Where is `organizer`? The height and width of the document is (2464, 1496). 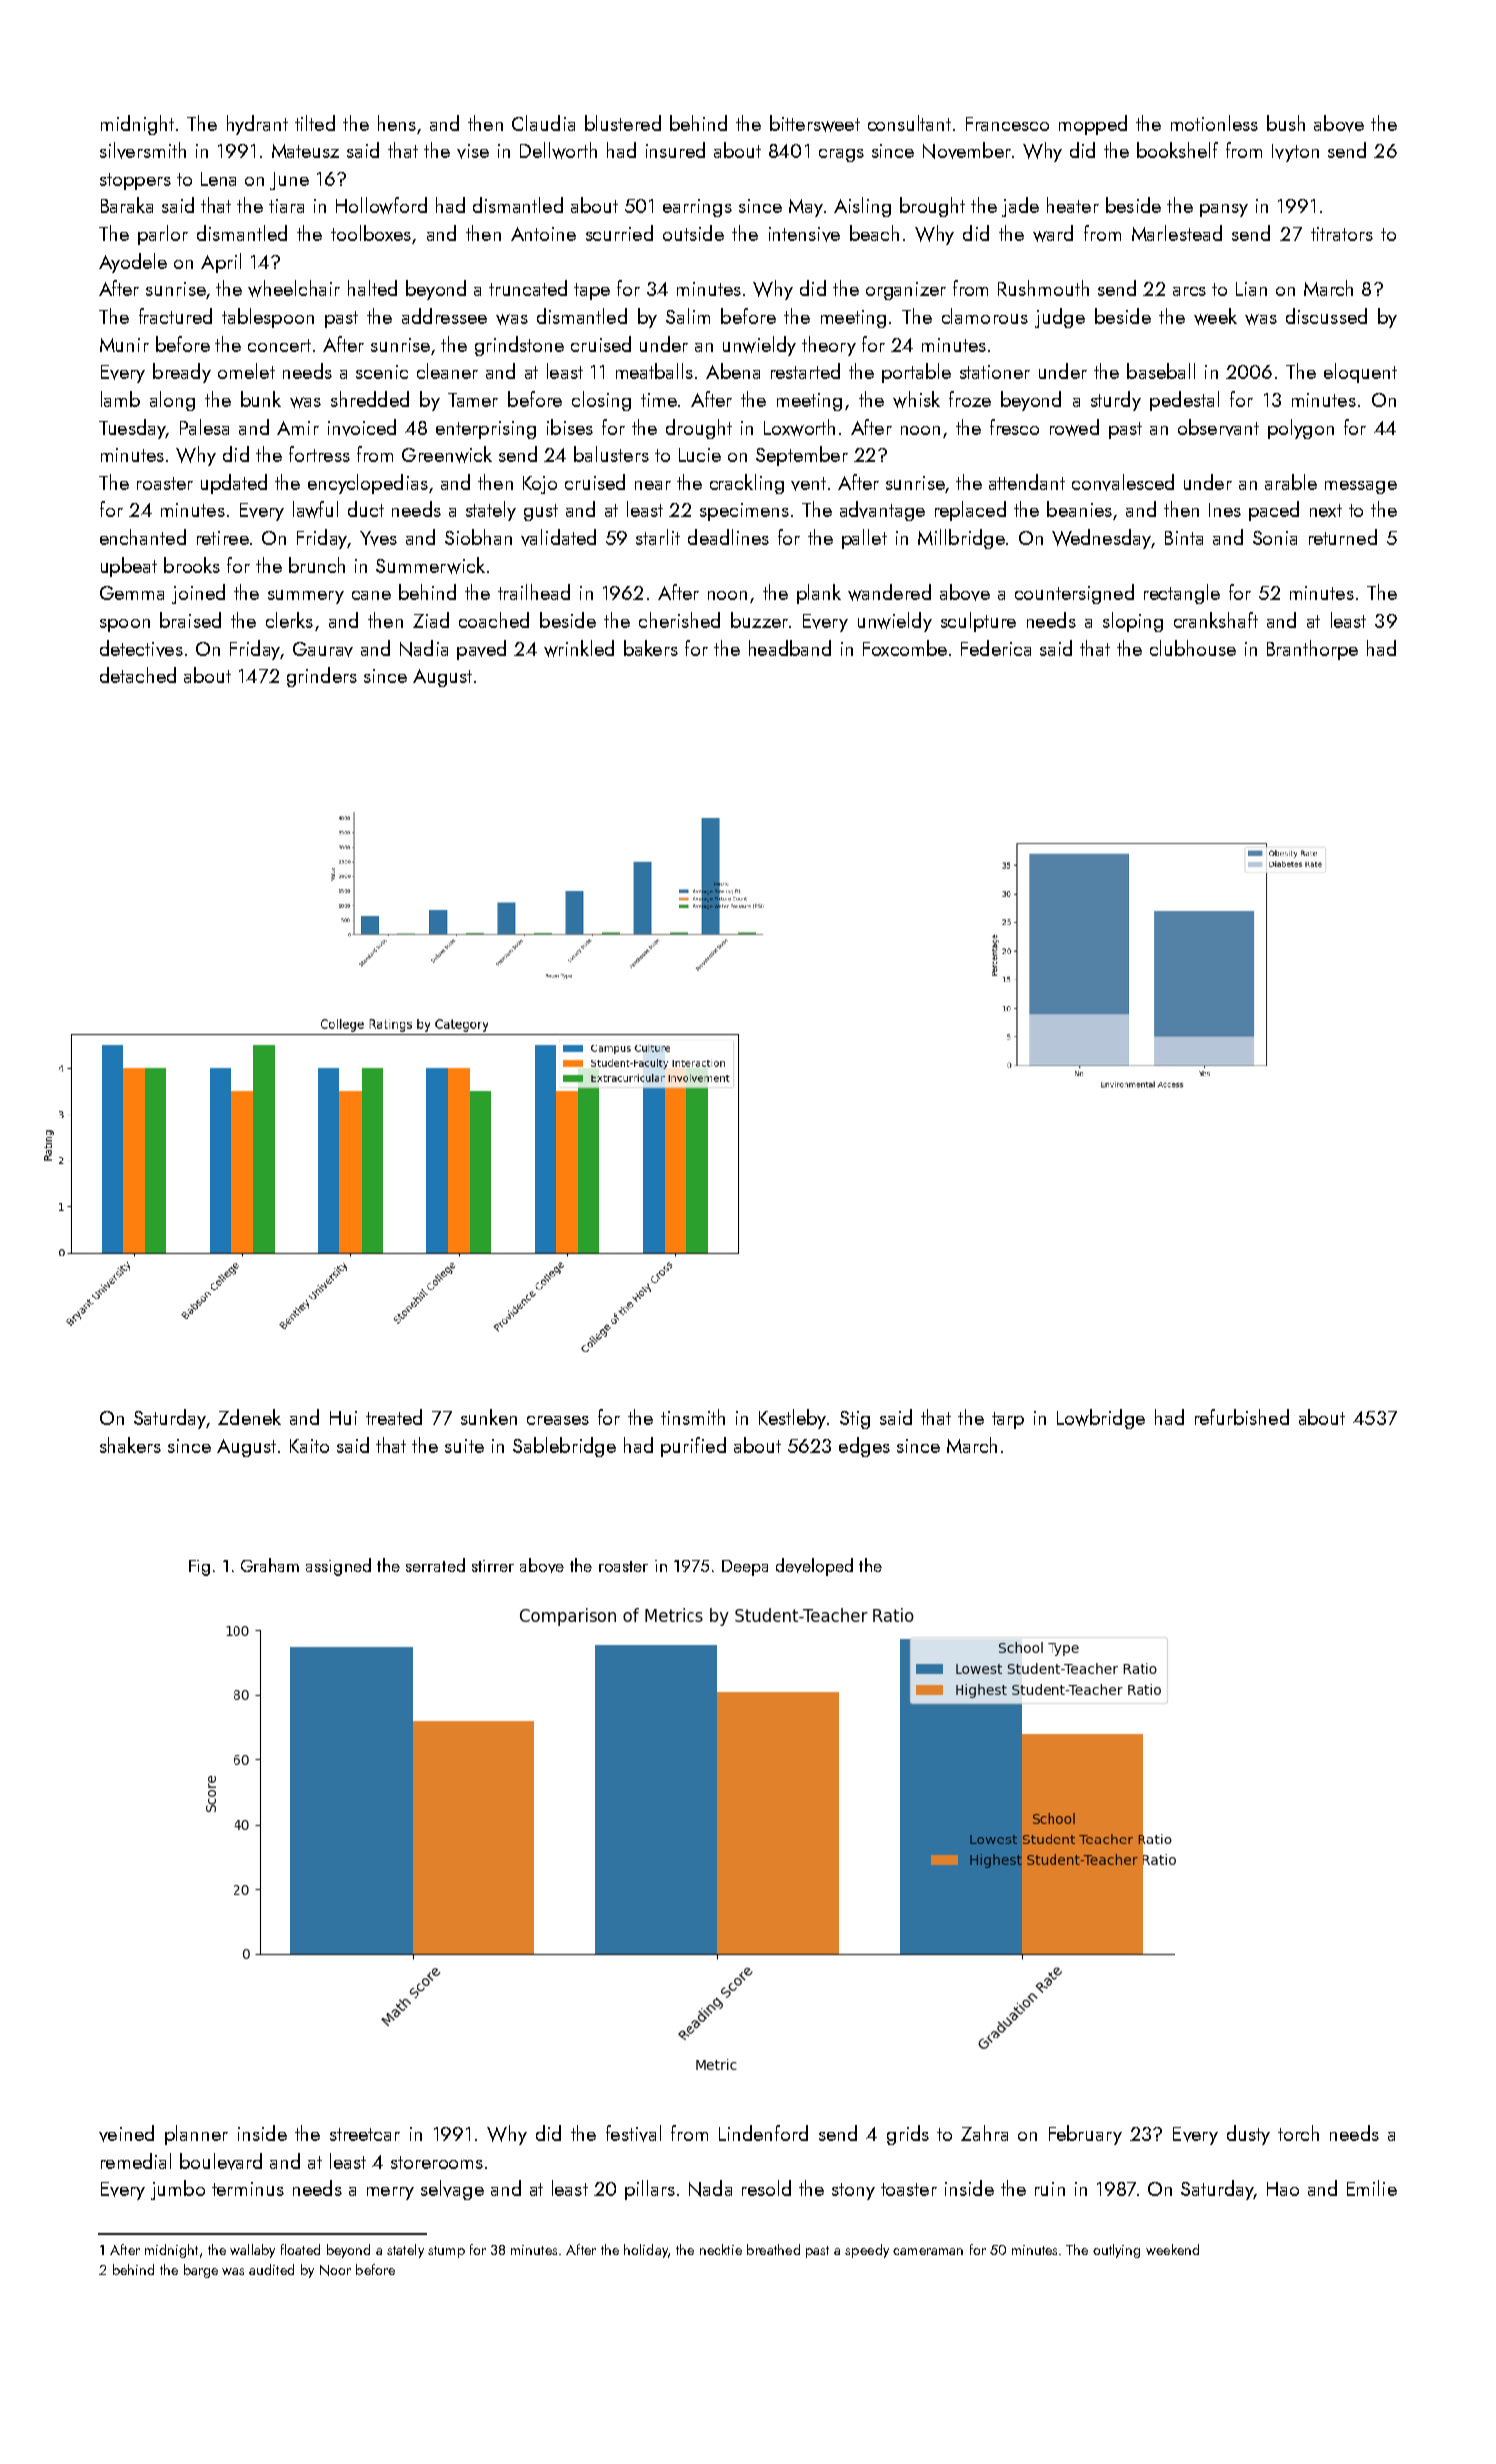 organizer is located at coordinates (906, 291).
